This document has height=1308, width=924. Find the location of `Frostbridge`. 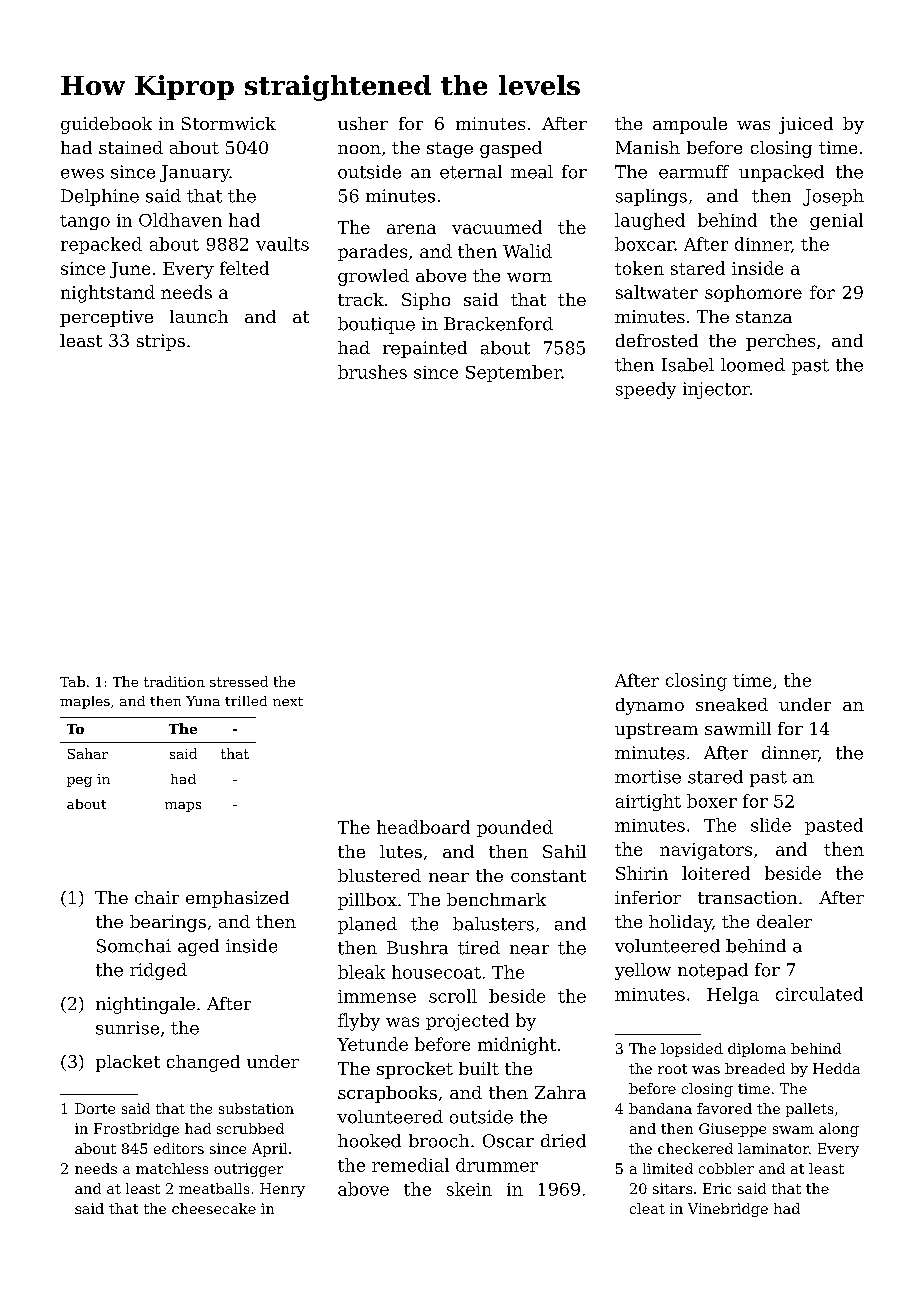

Frostbridge is located at coordinates (136, 1130).
